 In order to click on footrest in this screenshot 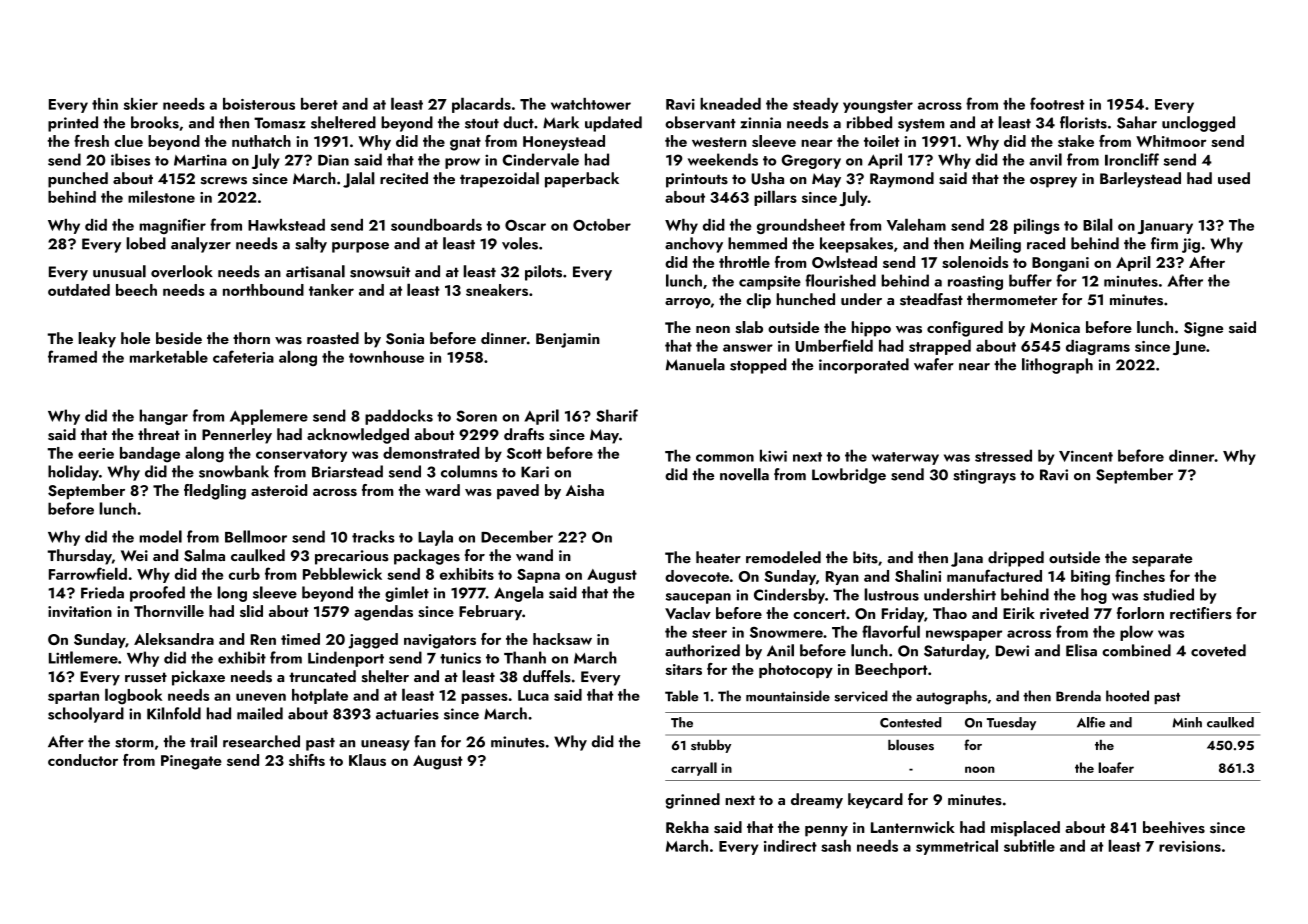, I will do `click(1057, 103)`.
